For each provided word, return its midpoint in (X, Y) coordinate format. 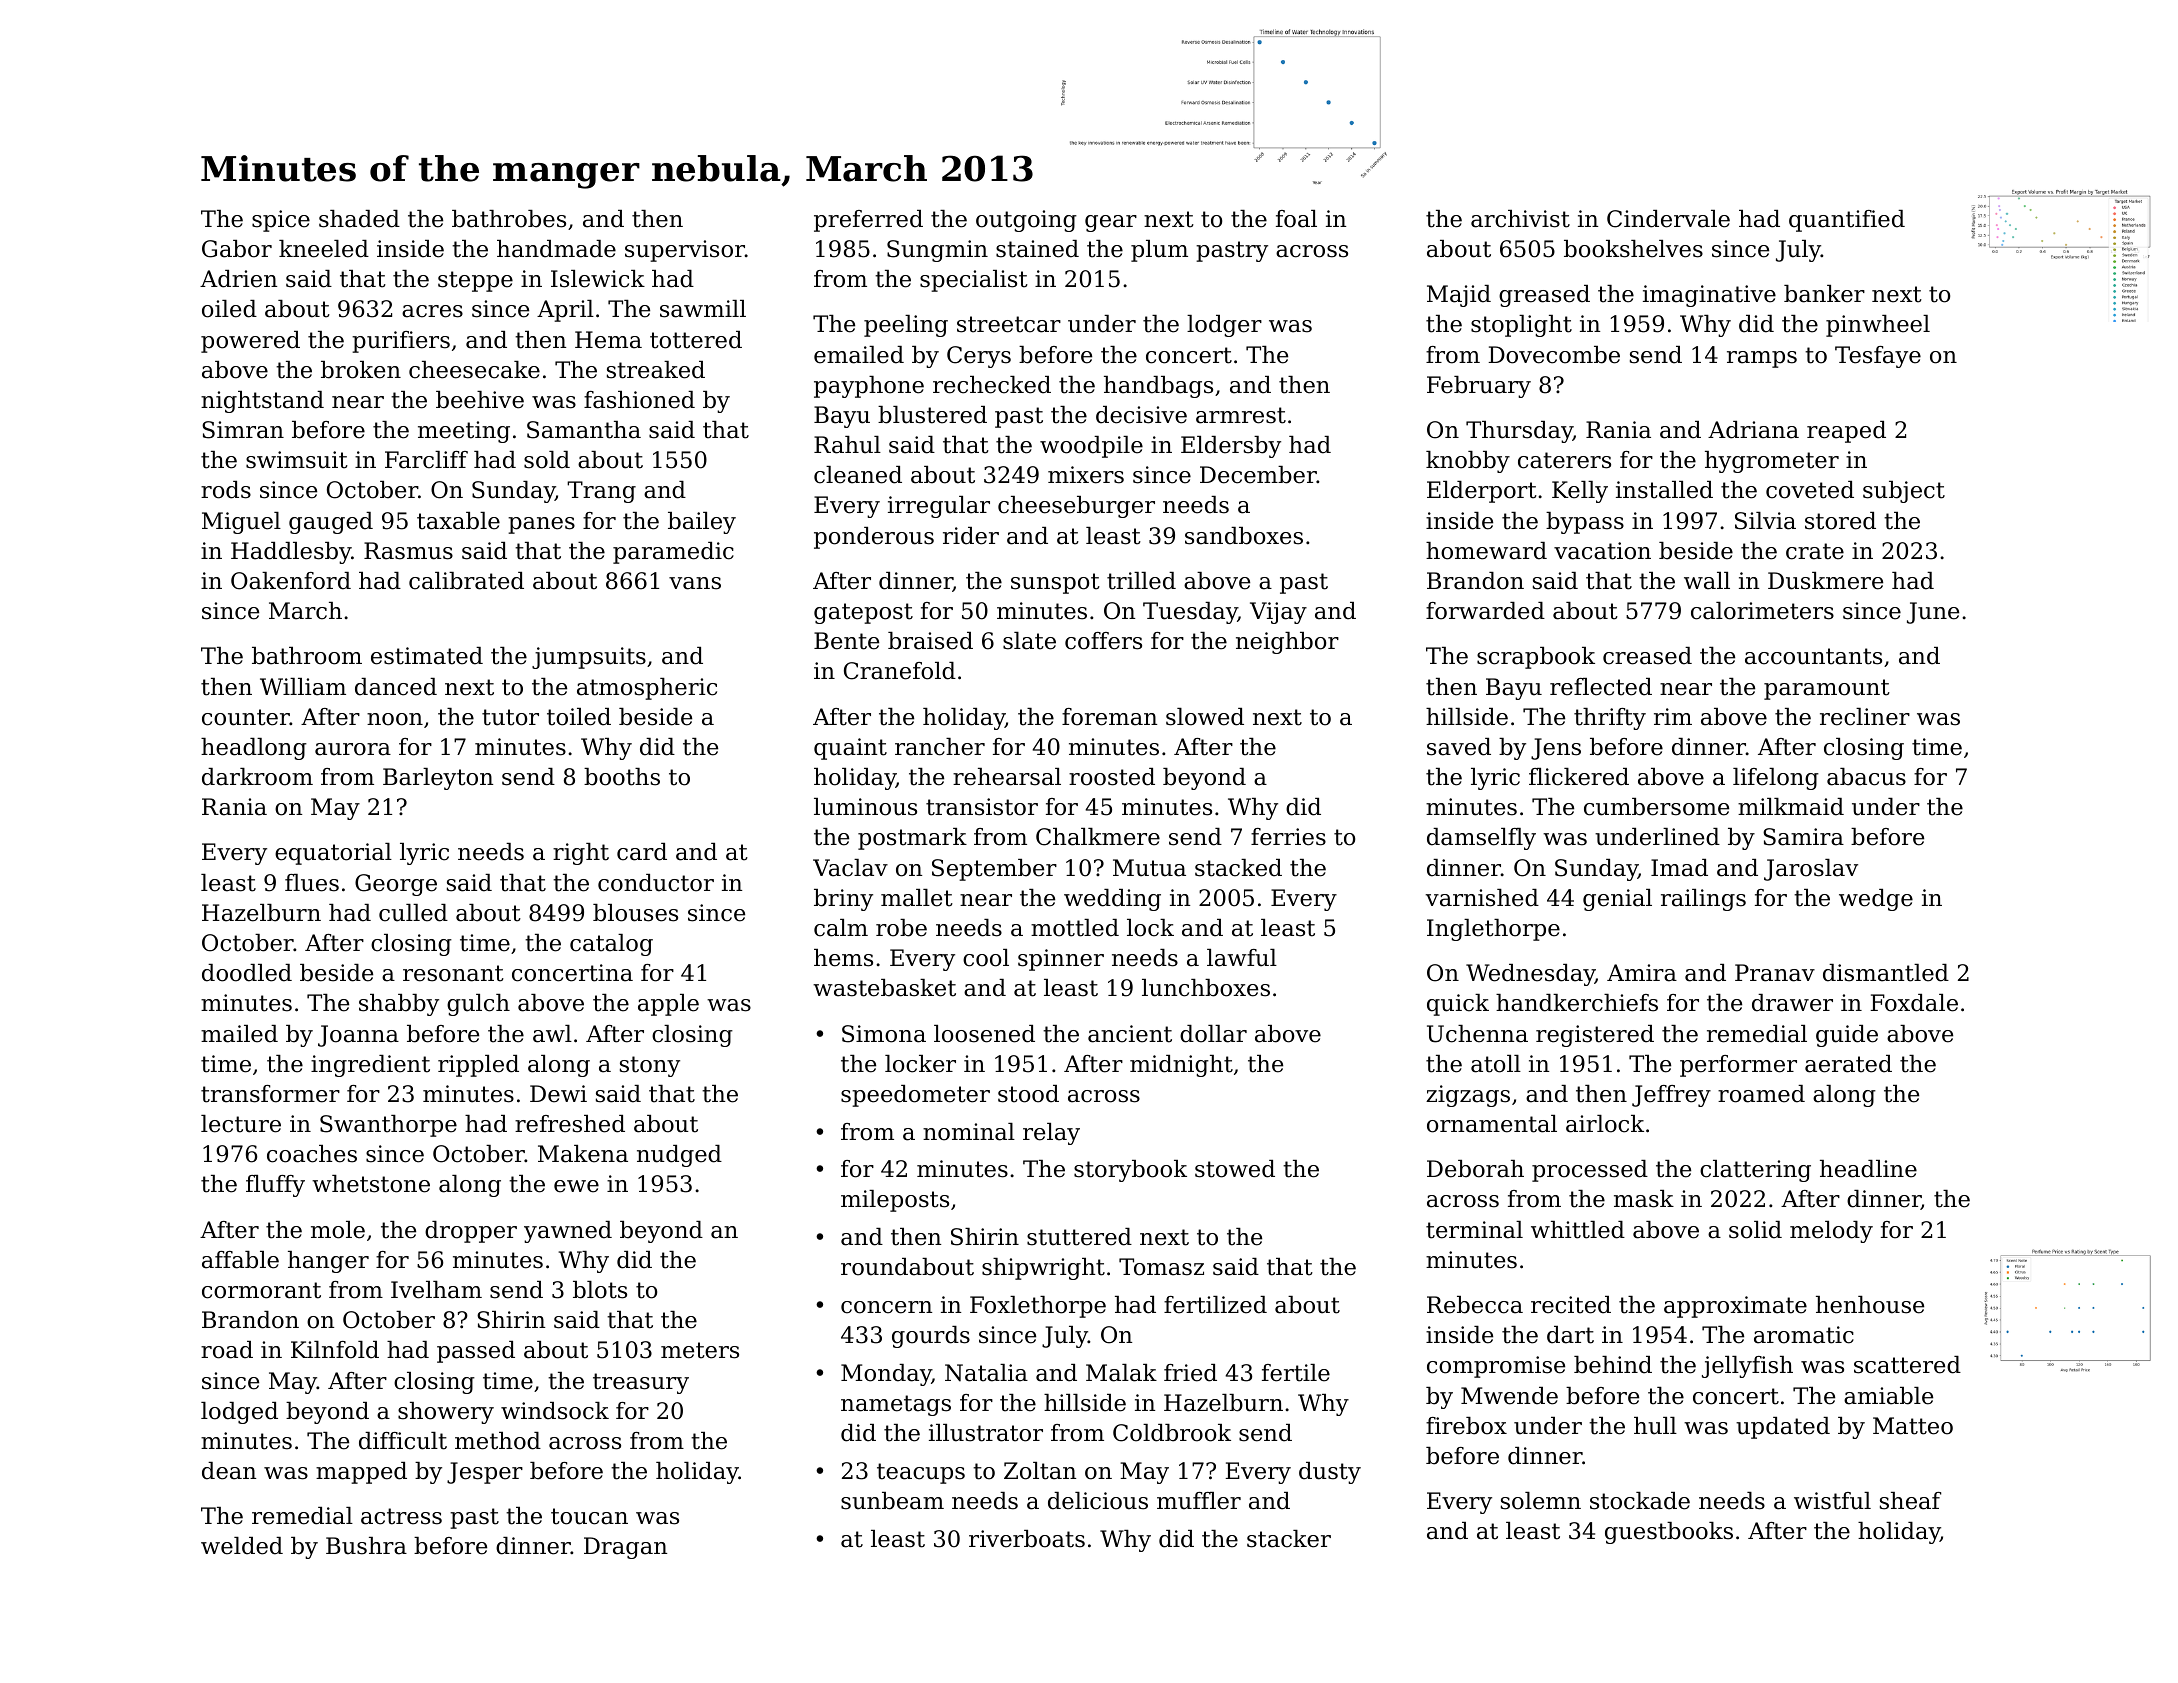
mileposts (895, 1201)
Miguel (241, 523)
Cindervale (1668, 219)
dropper (471, 1232)
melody (1831, 1232)
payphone (869, 387)
